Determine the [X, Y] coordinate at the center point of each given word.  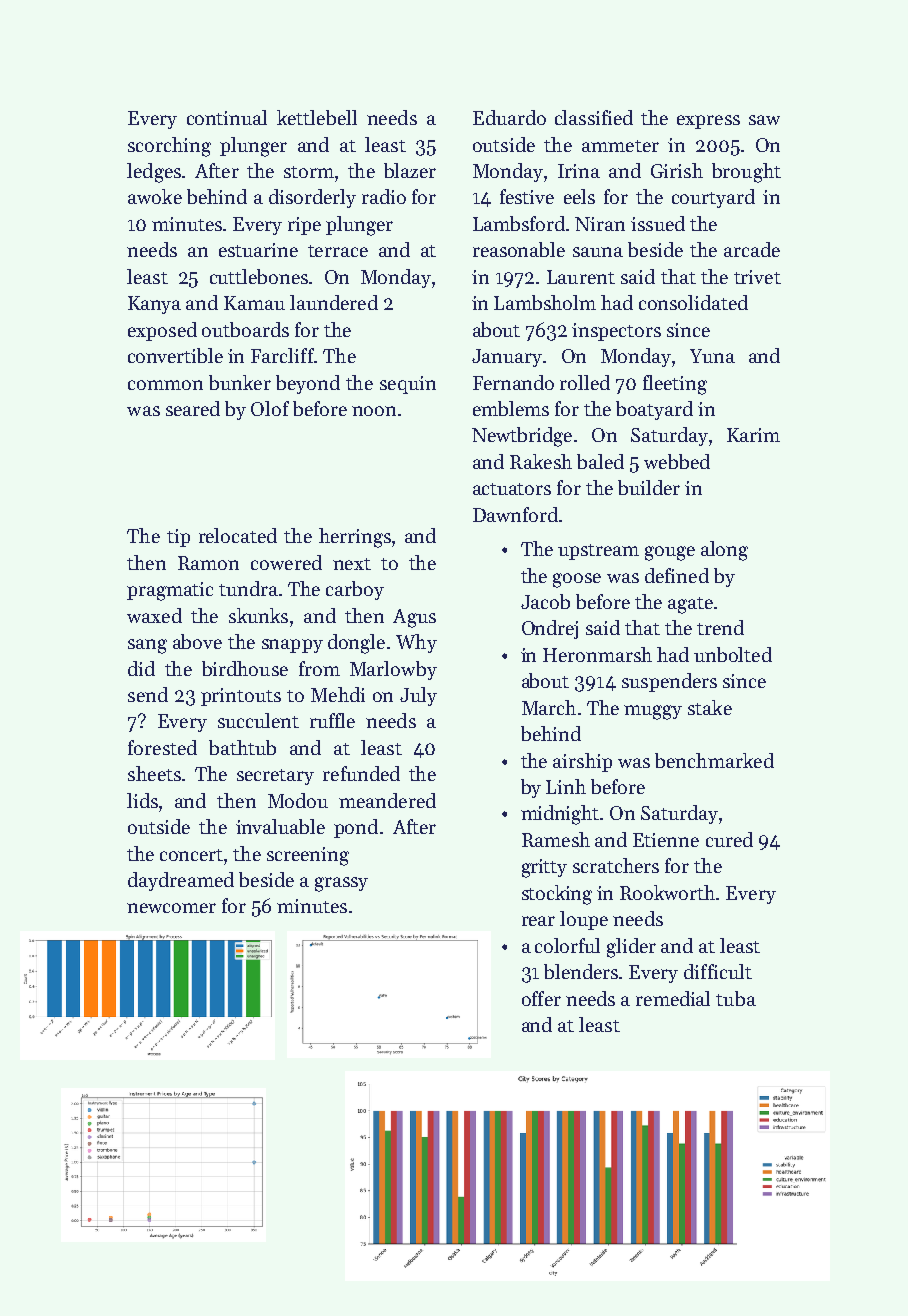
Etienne [666, 840]
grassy [341, 884]
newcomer [171, 908]
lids [142, 800]
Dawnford [515, 514]
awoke [155, 196]
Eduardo [509, 117]
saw [764, 120]
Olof [270, 408]
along [724, 551]
